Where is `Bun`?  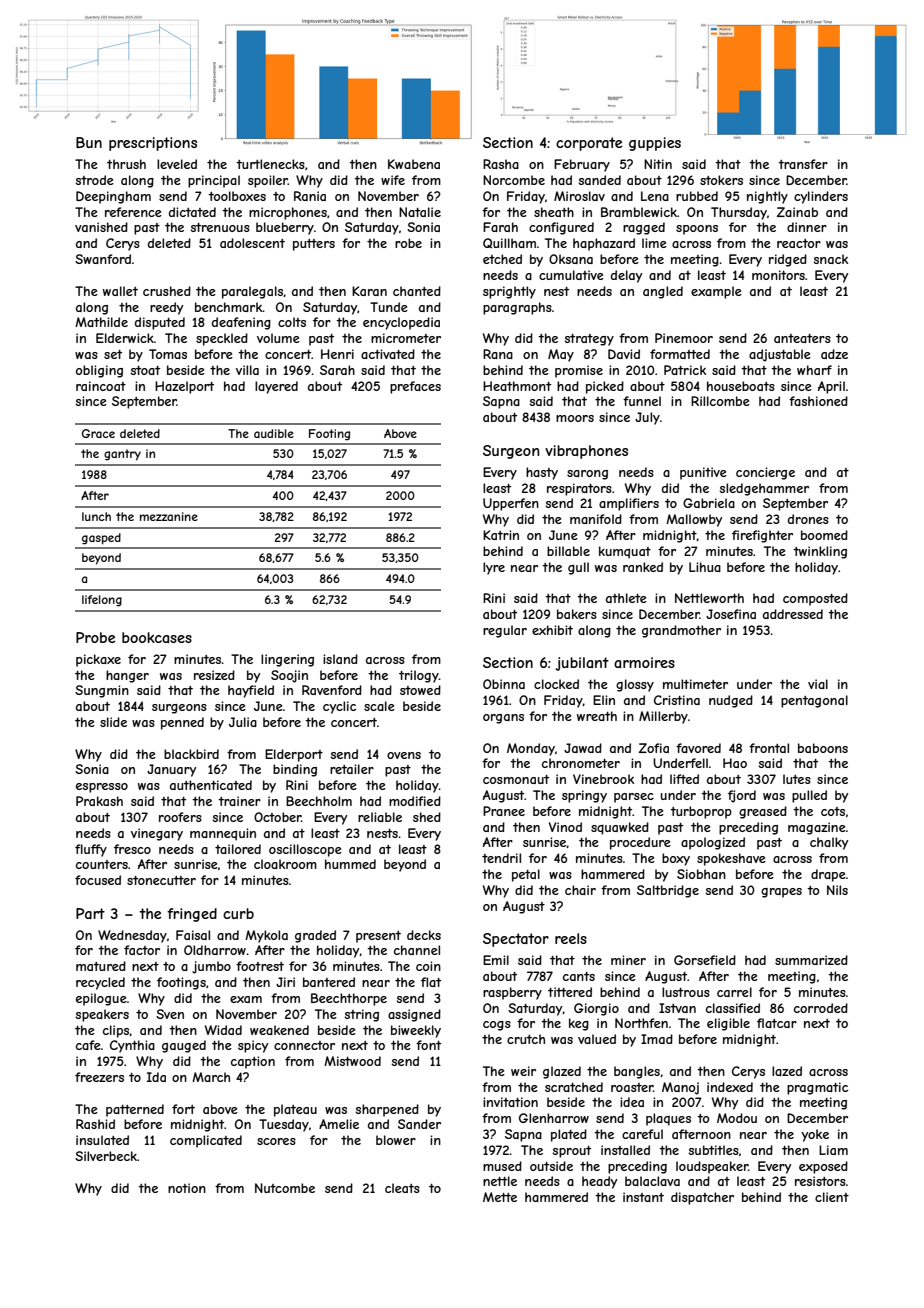 Bun is located at coordinates (89, 142).
